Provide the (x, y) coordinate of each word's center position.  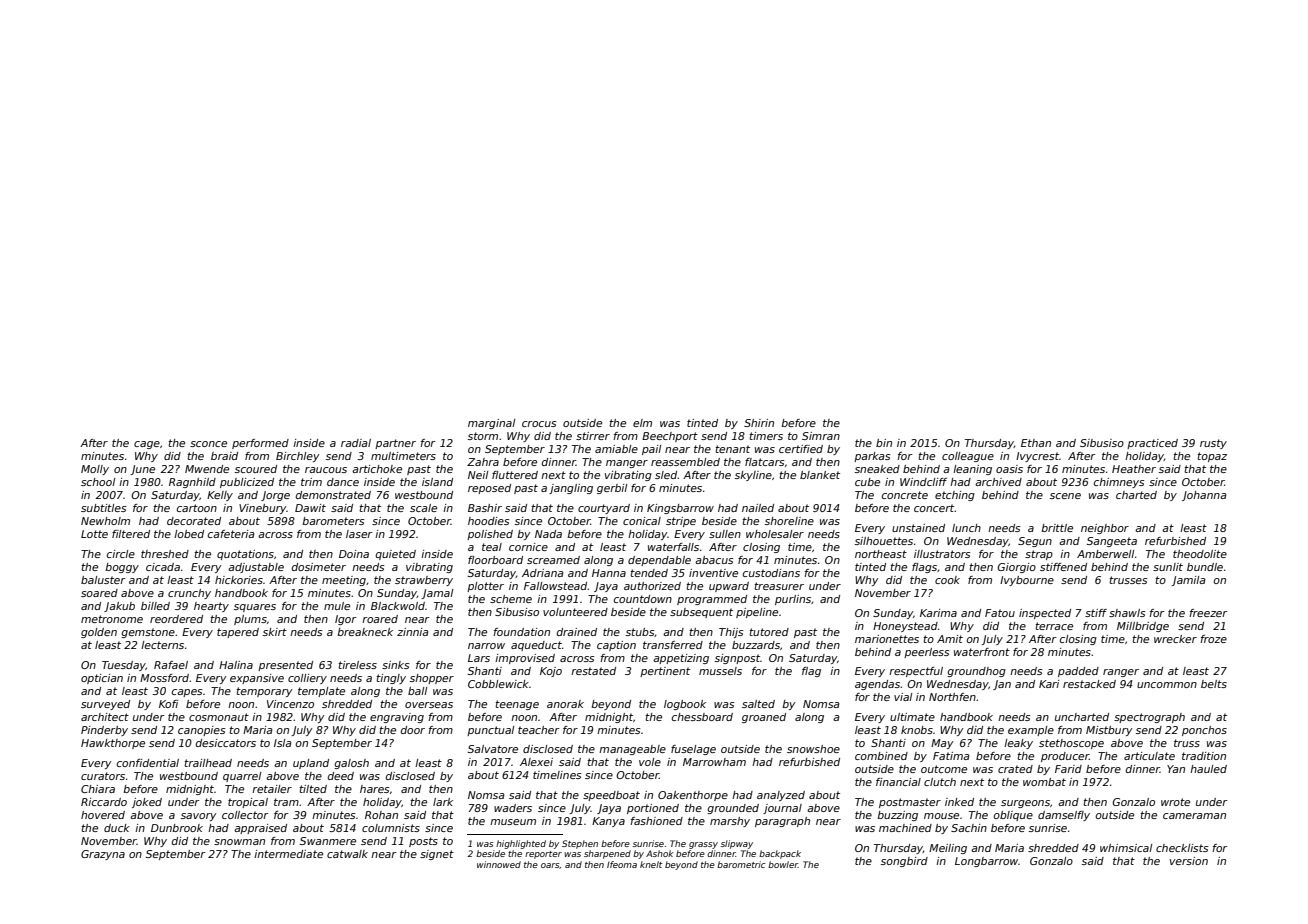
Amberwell (1105, 554)
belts (1214, 684)
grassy (703, 845)
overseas (429, 705)
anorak (565, 704)
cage (147, 445)
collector (245, 815)
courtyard (604, 509)
